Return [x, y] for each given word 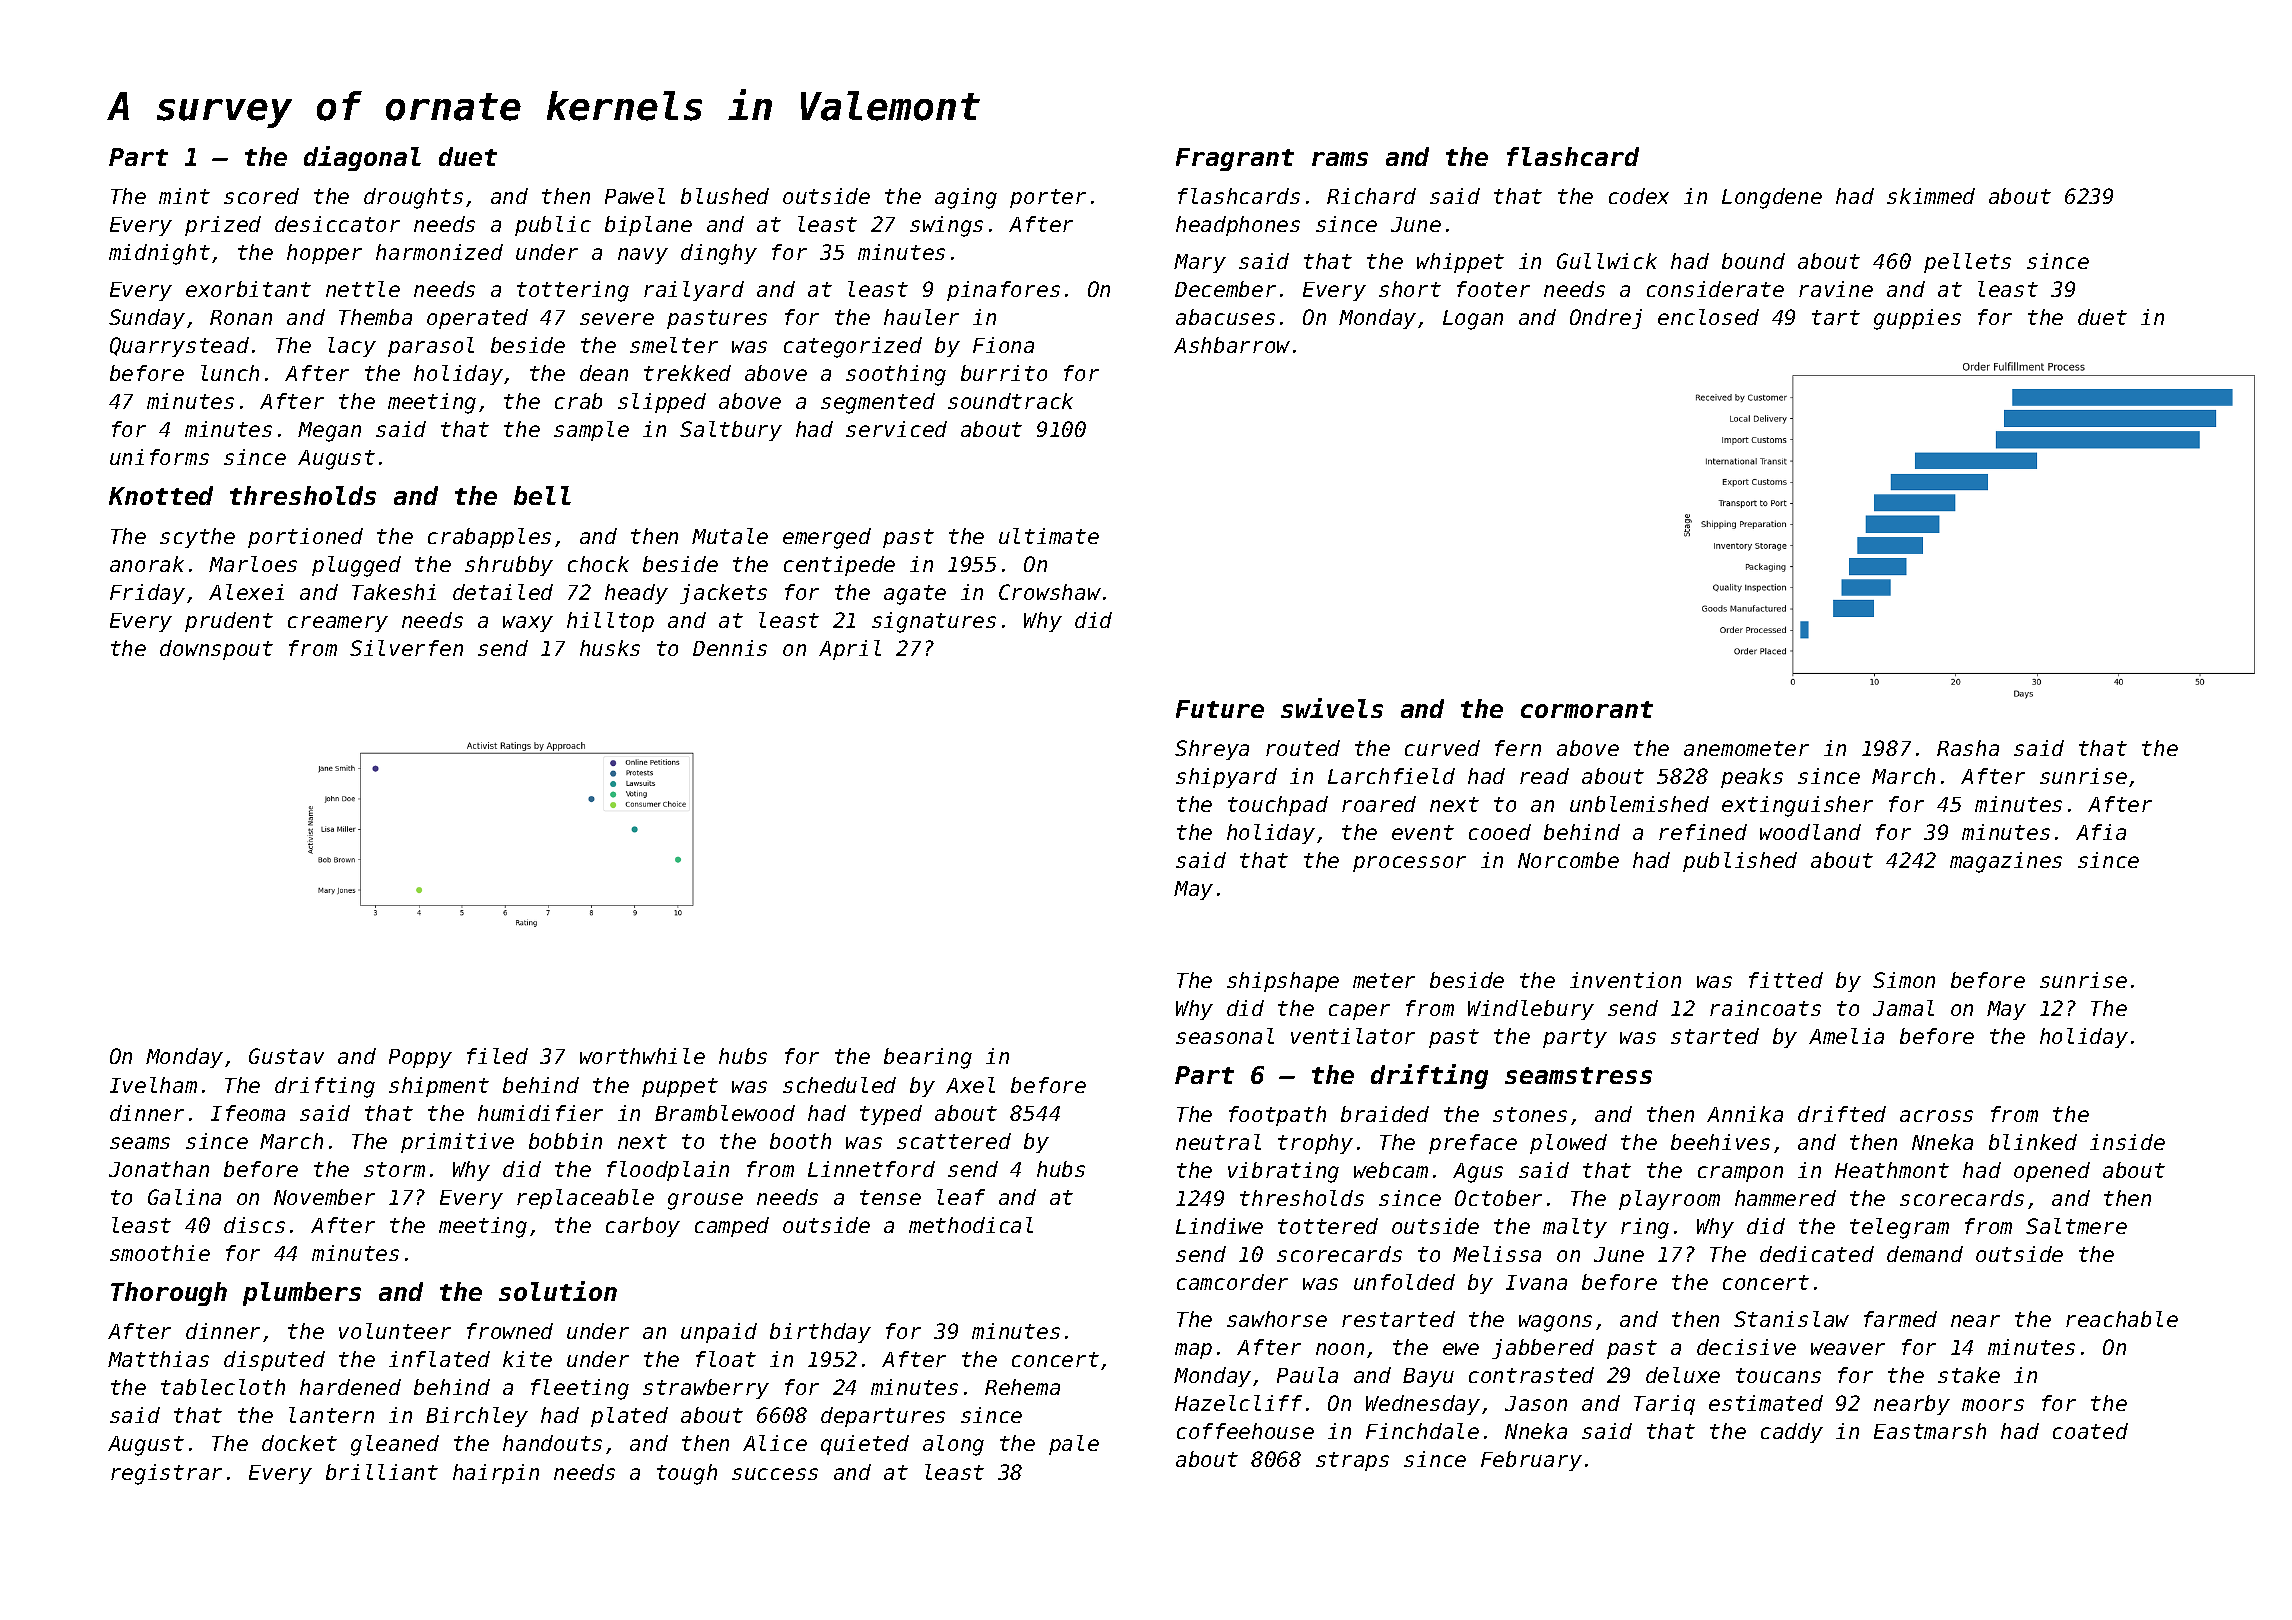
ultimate [1049, 536]
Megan [329, 432]
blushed [725, 196]
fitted [1786, 980]
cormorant [1587, 709]
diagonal [362, 158]
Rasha [1968, 748]
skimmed [1931, 196]
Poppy [420, 1058]
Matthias [158, 1359]
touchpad [1278, 806]
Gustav [286, 1056]
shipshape [1283, 982]
